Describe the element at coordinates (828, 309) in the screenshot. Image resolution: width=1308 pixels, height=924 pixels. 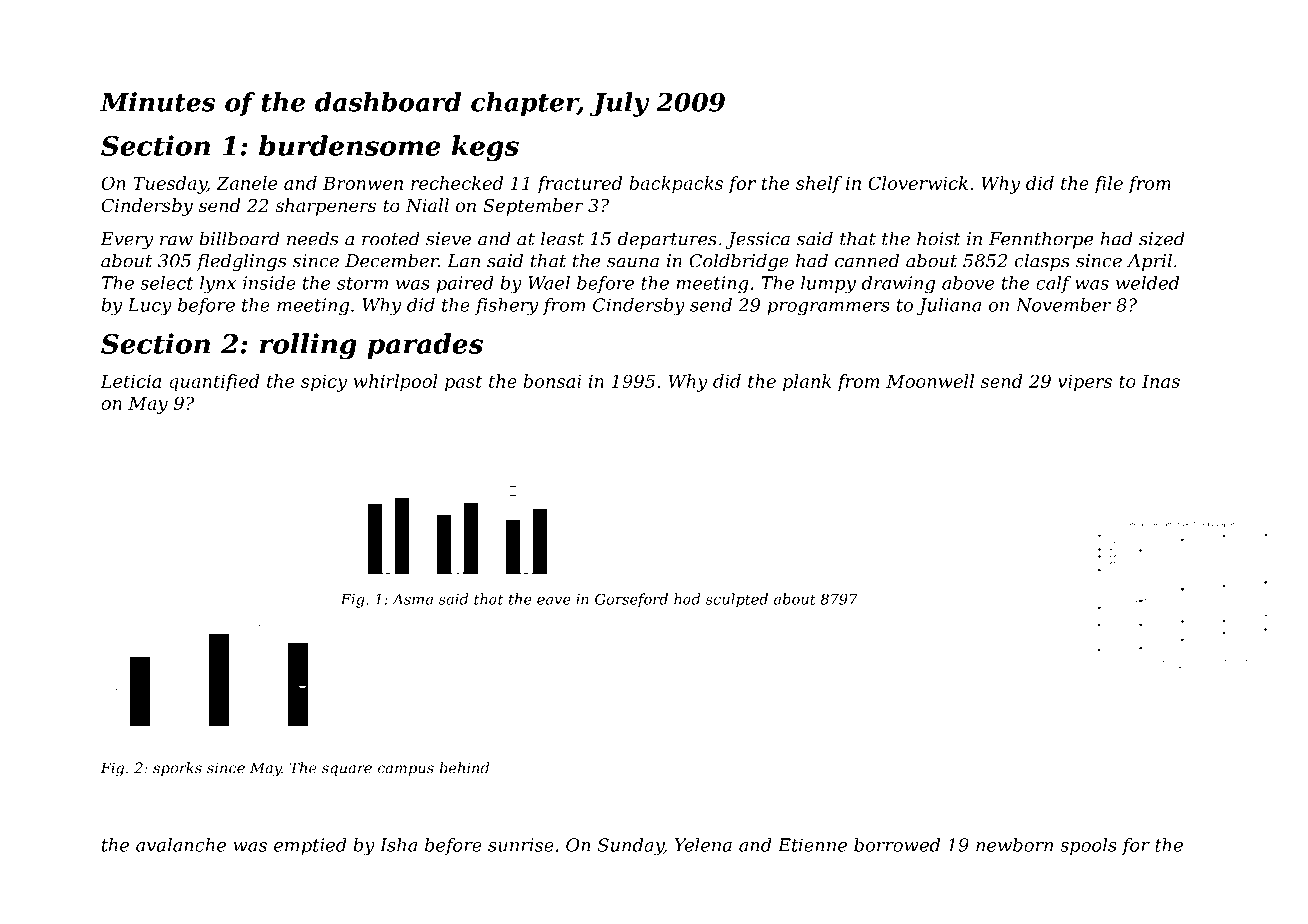
I see `programmers` at that location.
